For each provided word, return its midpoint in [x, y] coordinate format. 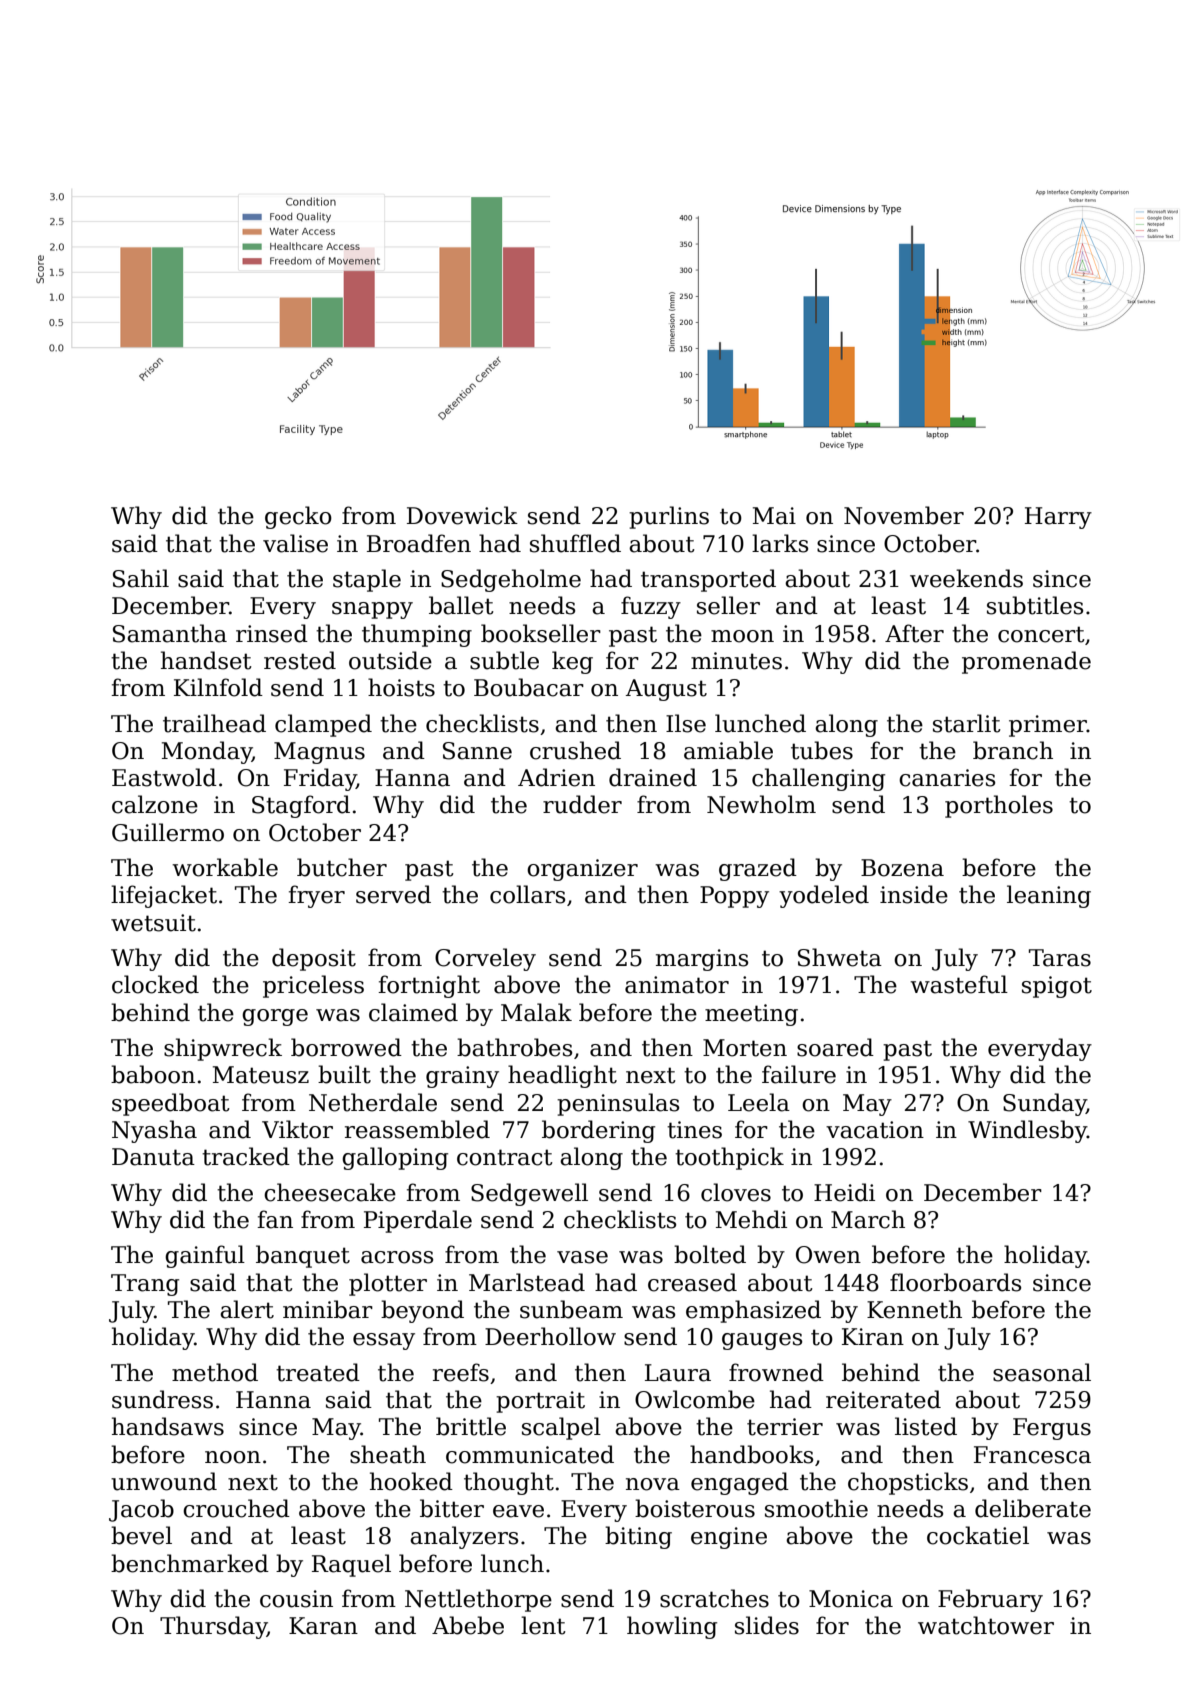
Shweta [840, 957]
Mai [774, 516]
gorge [275, 1017]
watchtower [986, 1625]
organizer [582, 870]
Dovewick [462, 515]
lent [543, 1625]
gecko [298, 517]
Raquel [351, 1565]
